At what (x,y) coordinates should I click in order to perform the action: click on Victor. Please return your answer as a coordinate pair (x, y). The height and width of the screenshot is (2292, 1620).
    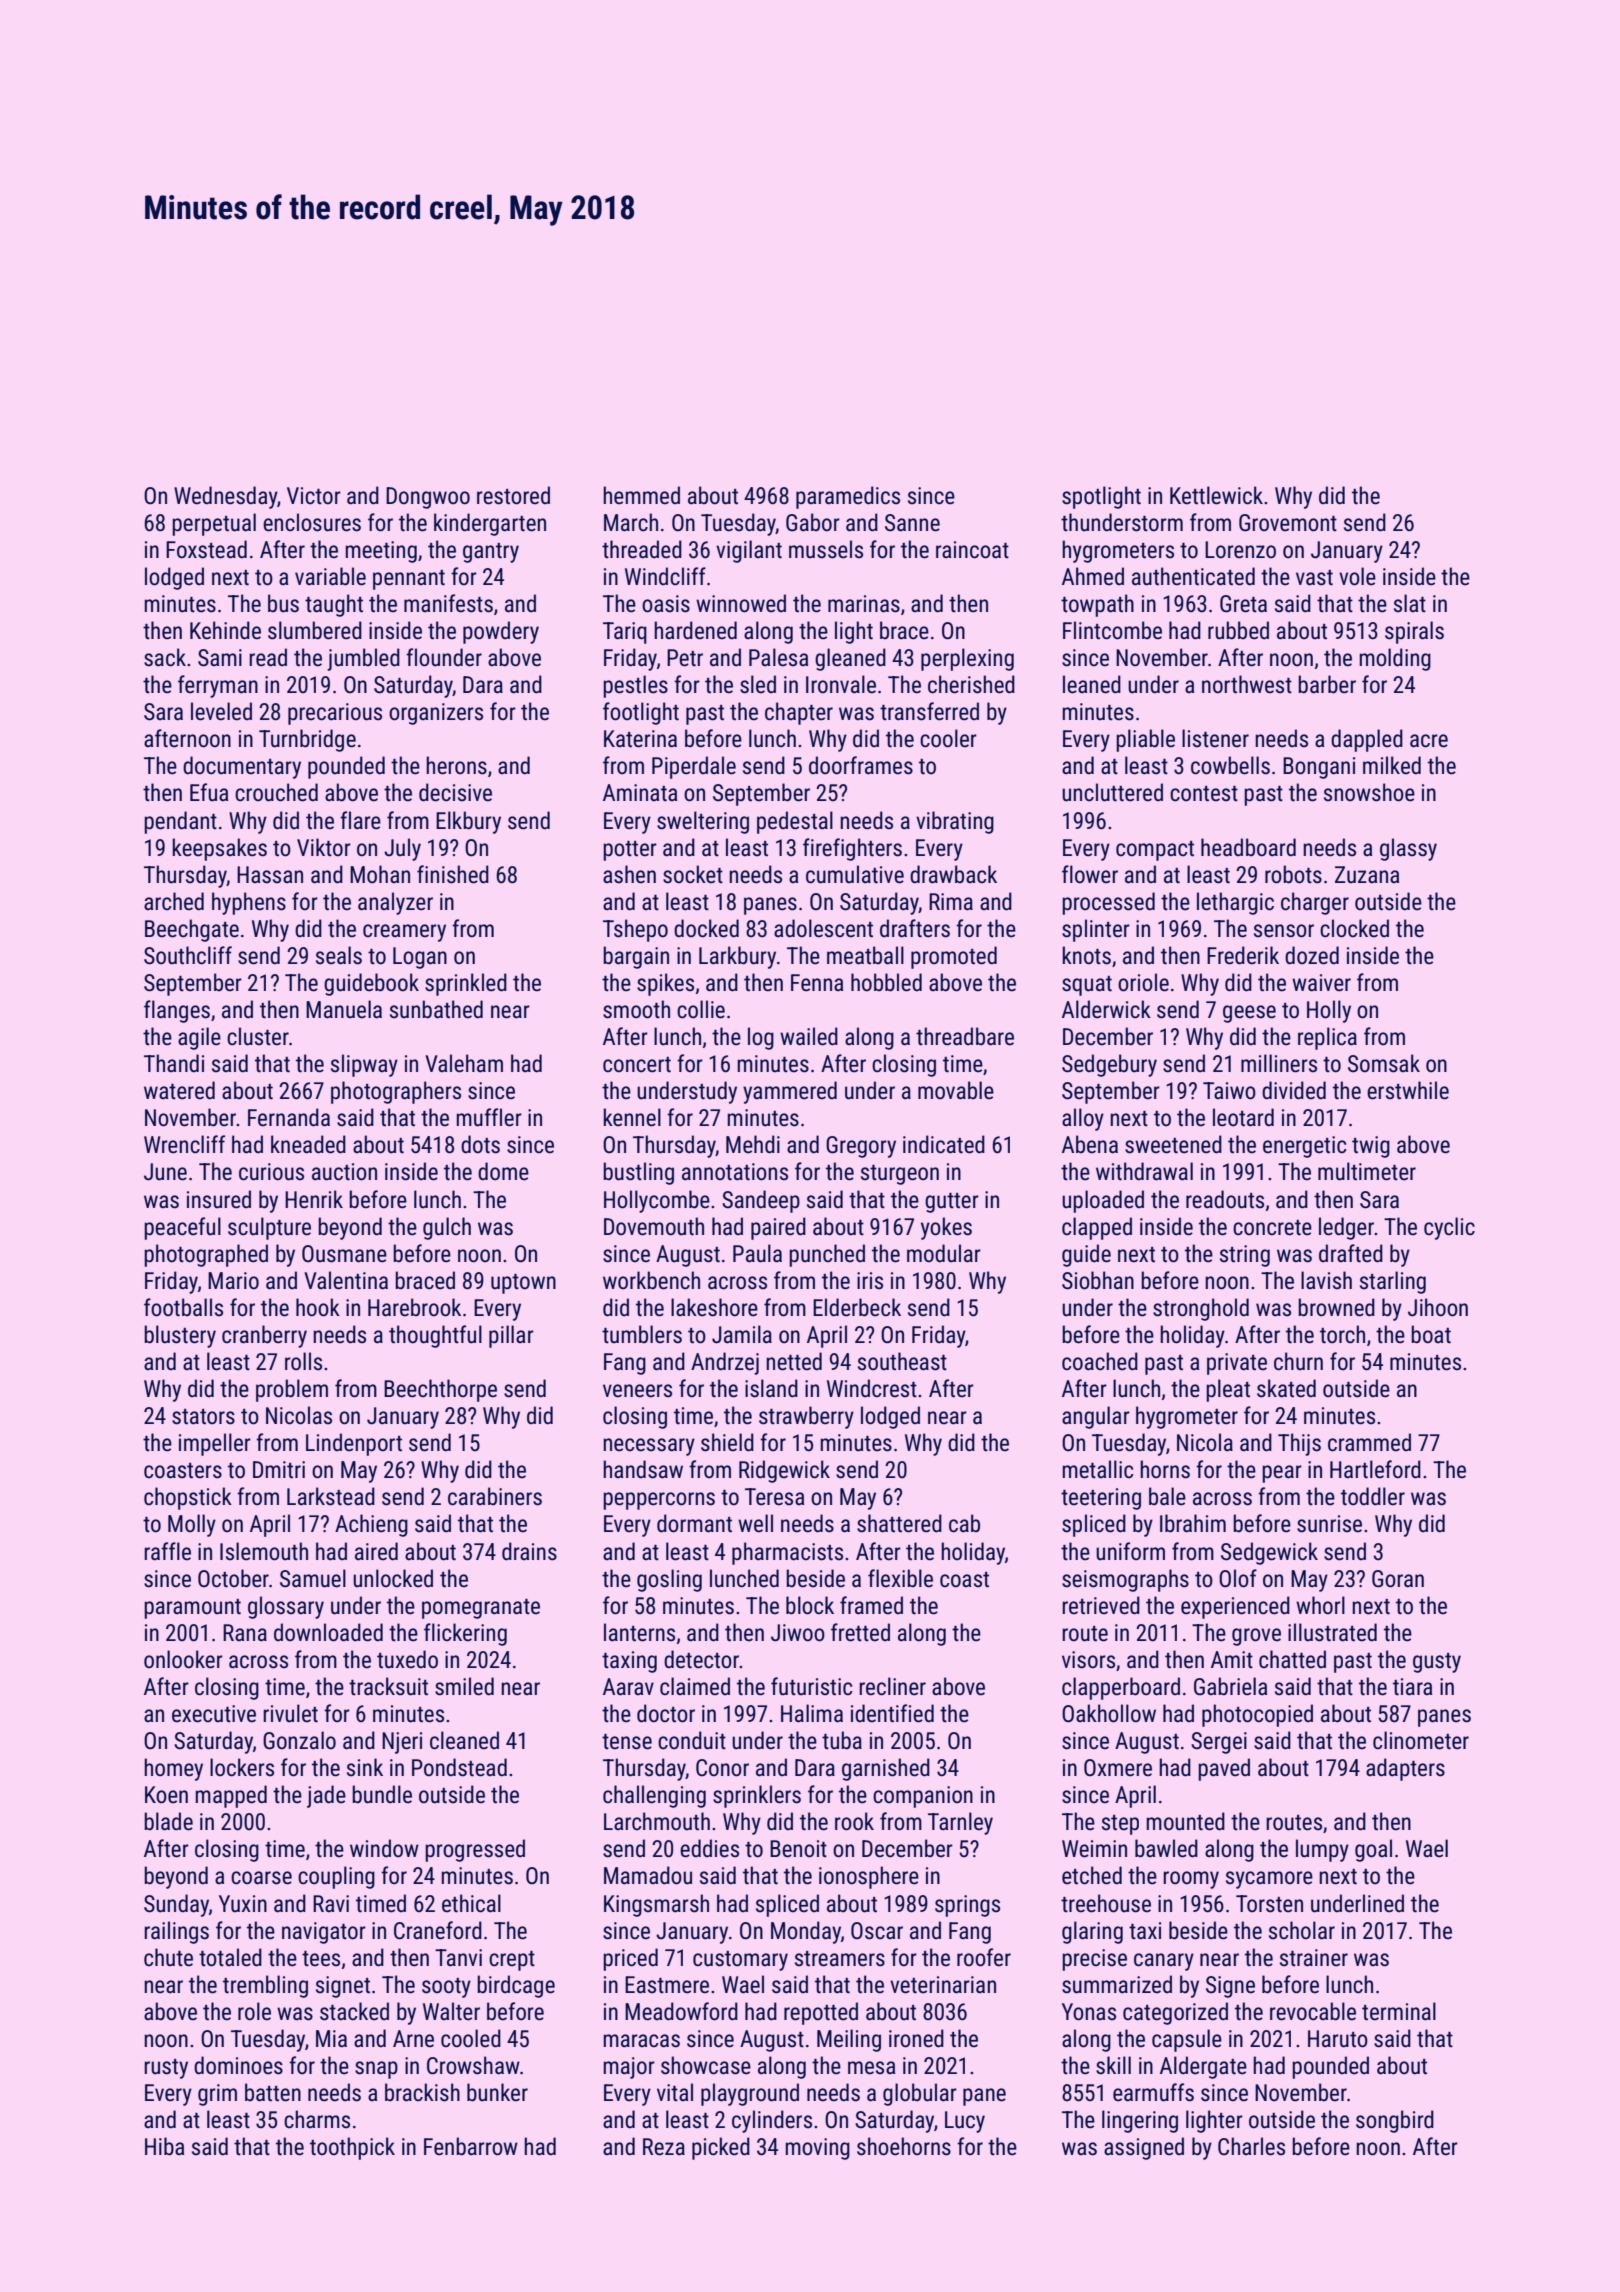
    Looking at the image, I should click on (314, 496).
